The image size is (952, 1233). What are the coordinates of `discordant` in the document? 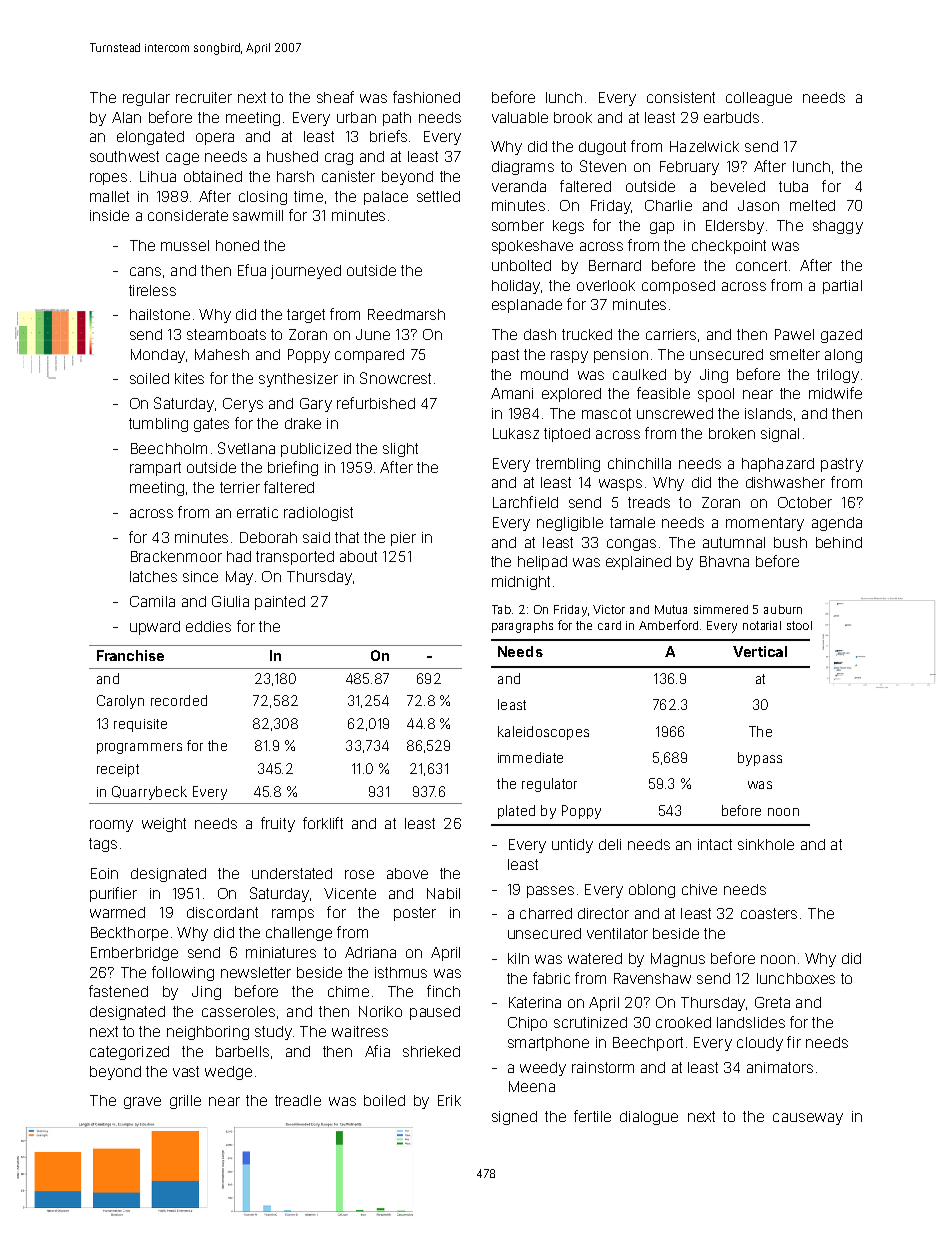 It's located at (222, 912).
